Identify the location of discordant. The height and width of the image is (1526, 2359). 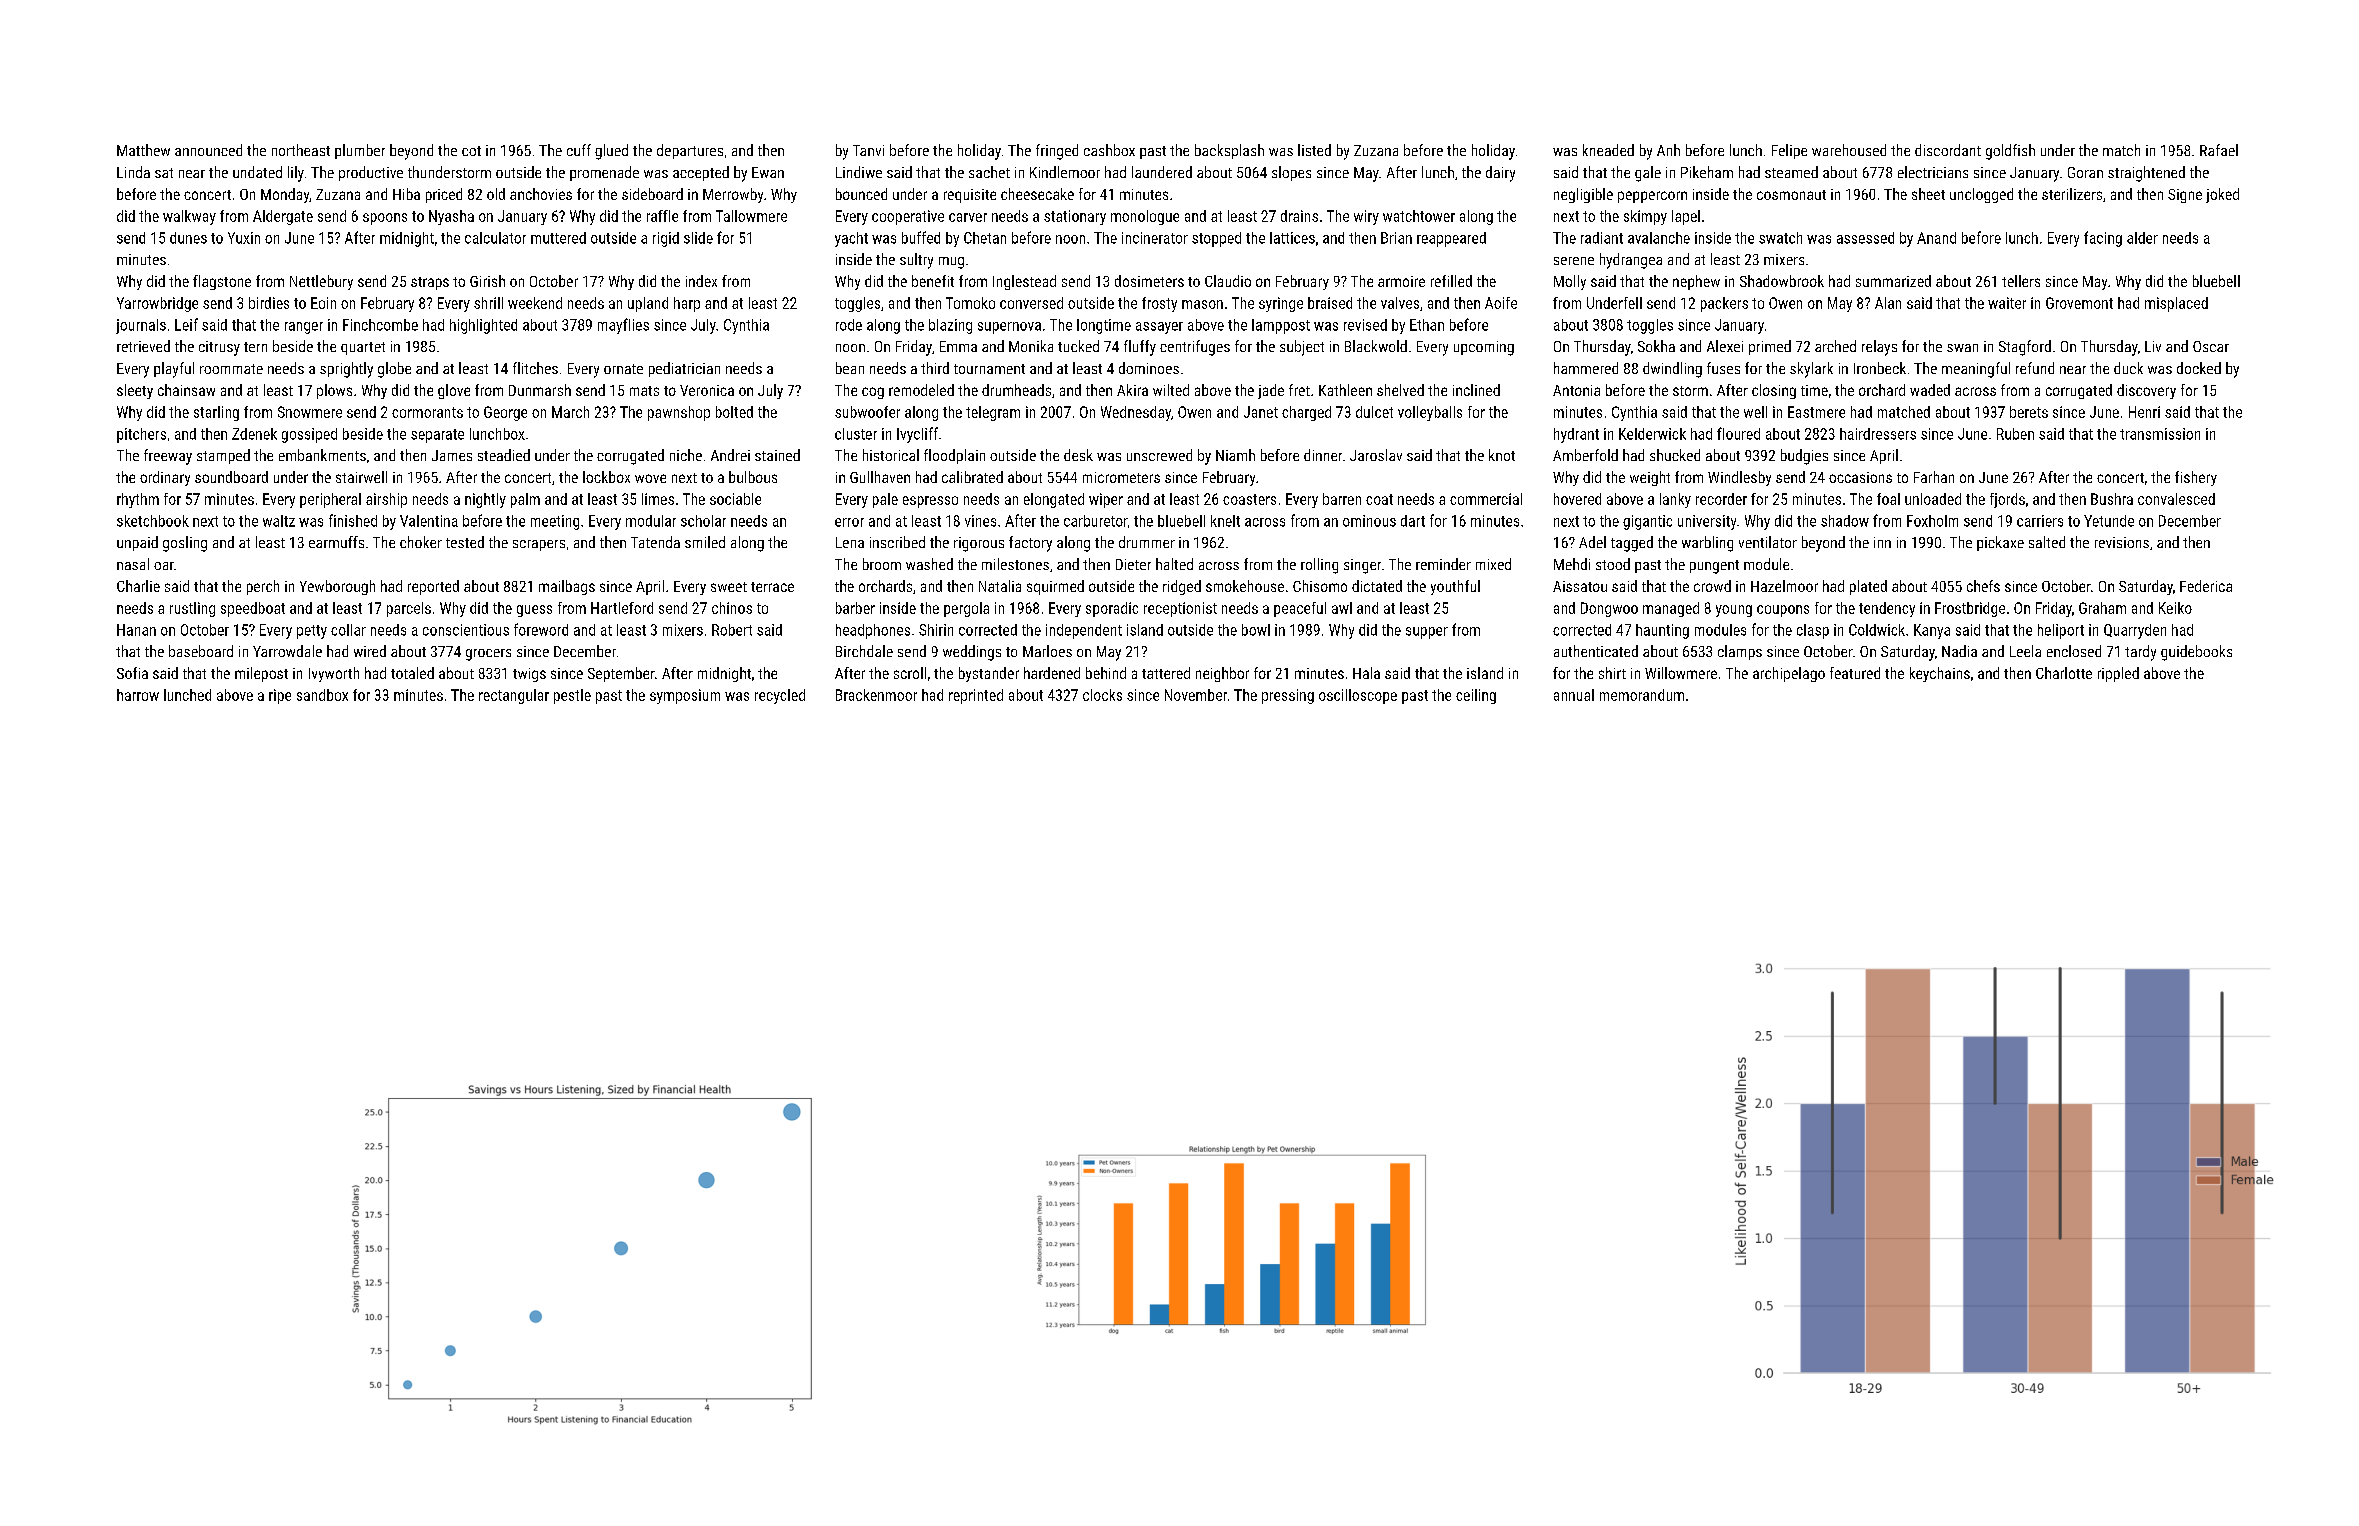
(1948, 150).
